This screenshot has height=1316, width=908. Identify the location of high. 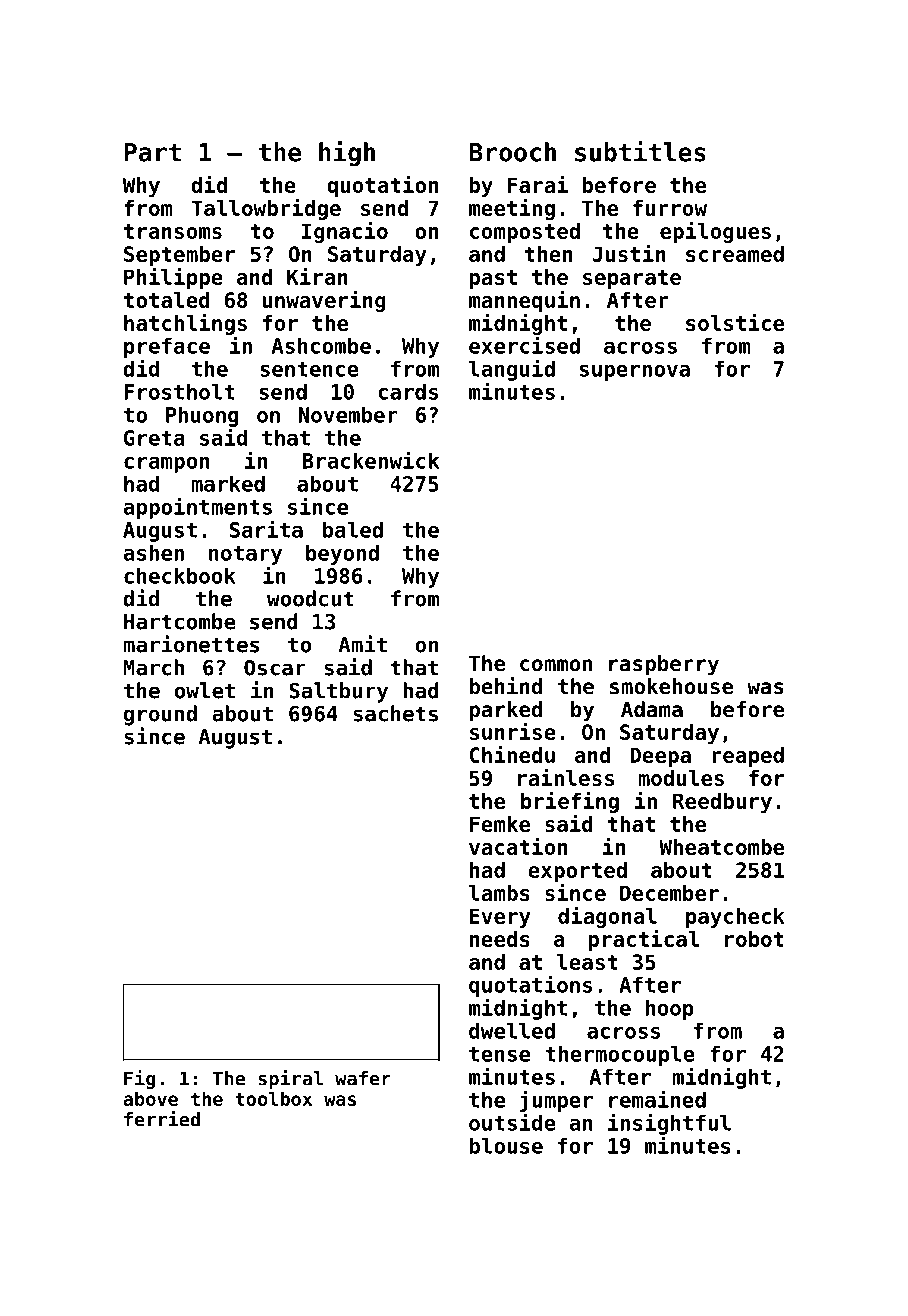
(347, 154).
